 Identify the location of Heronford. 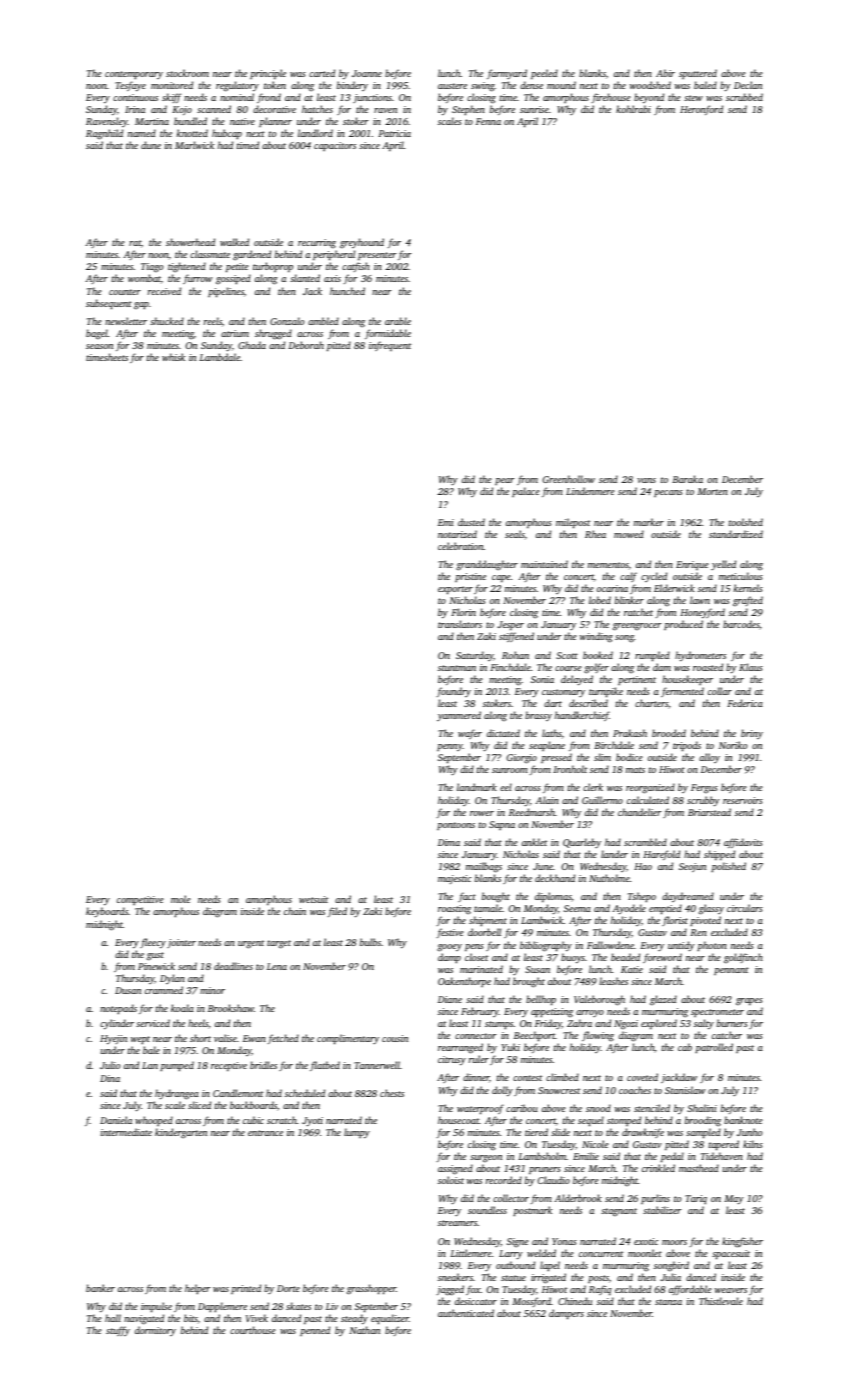
(701, 110).
